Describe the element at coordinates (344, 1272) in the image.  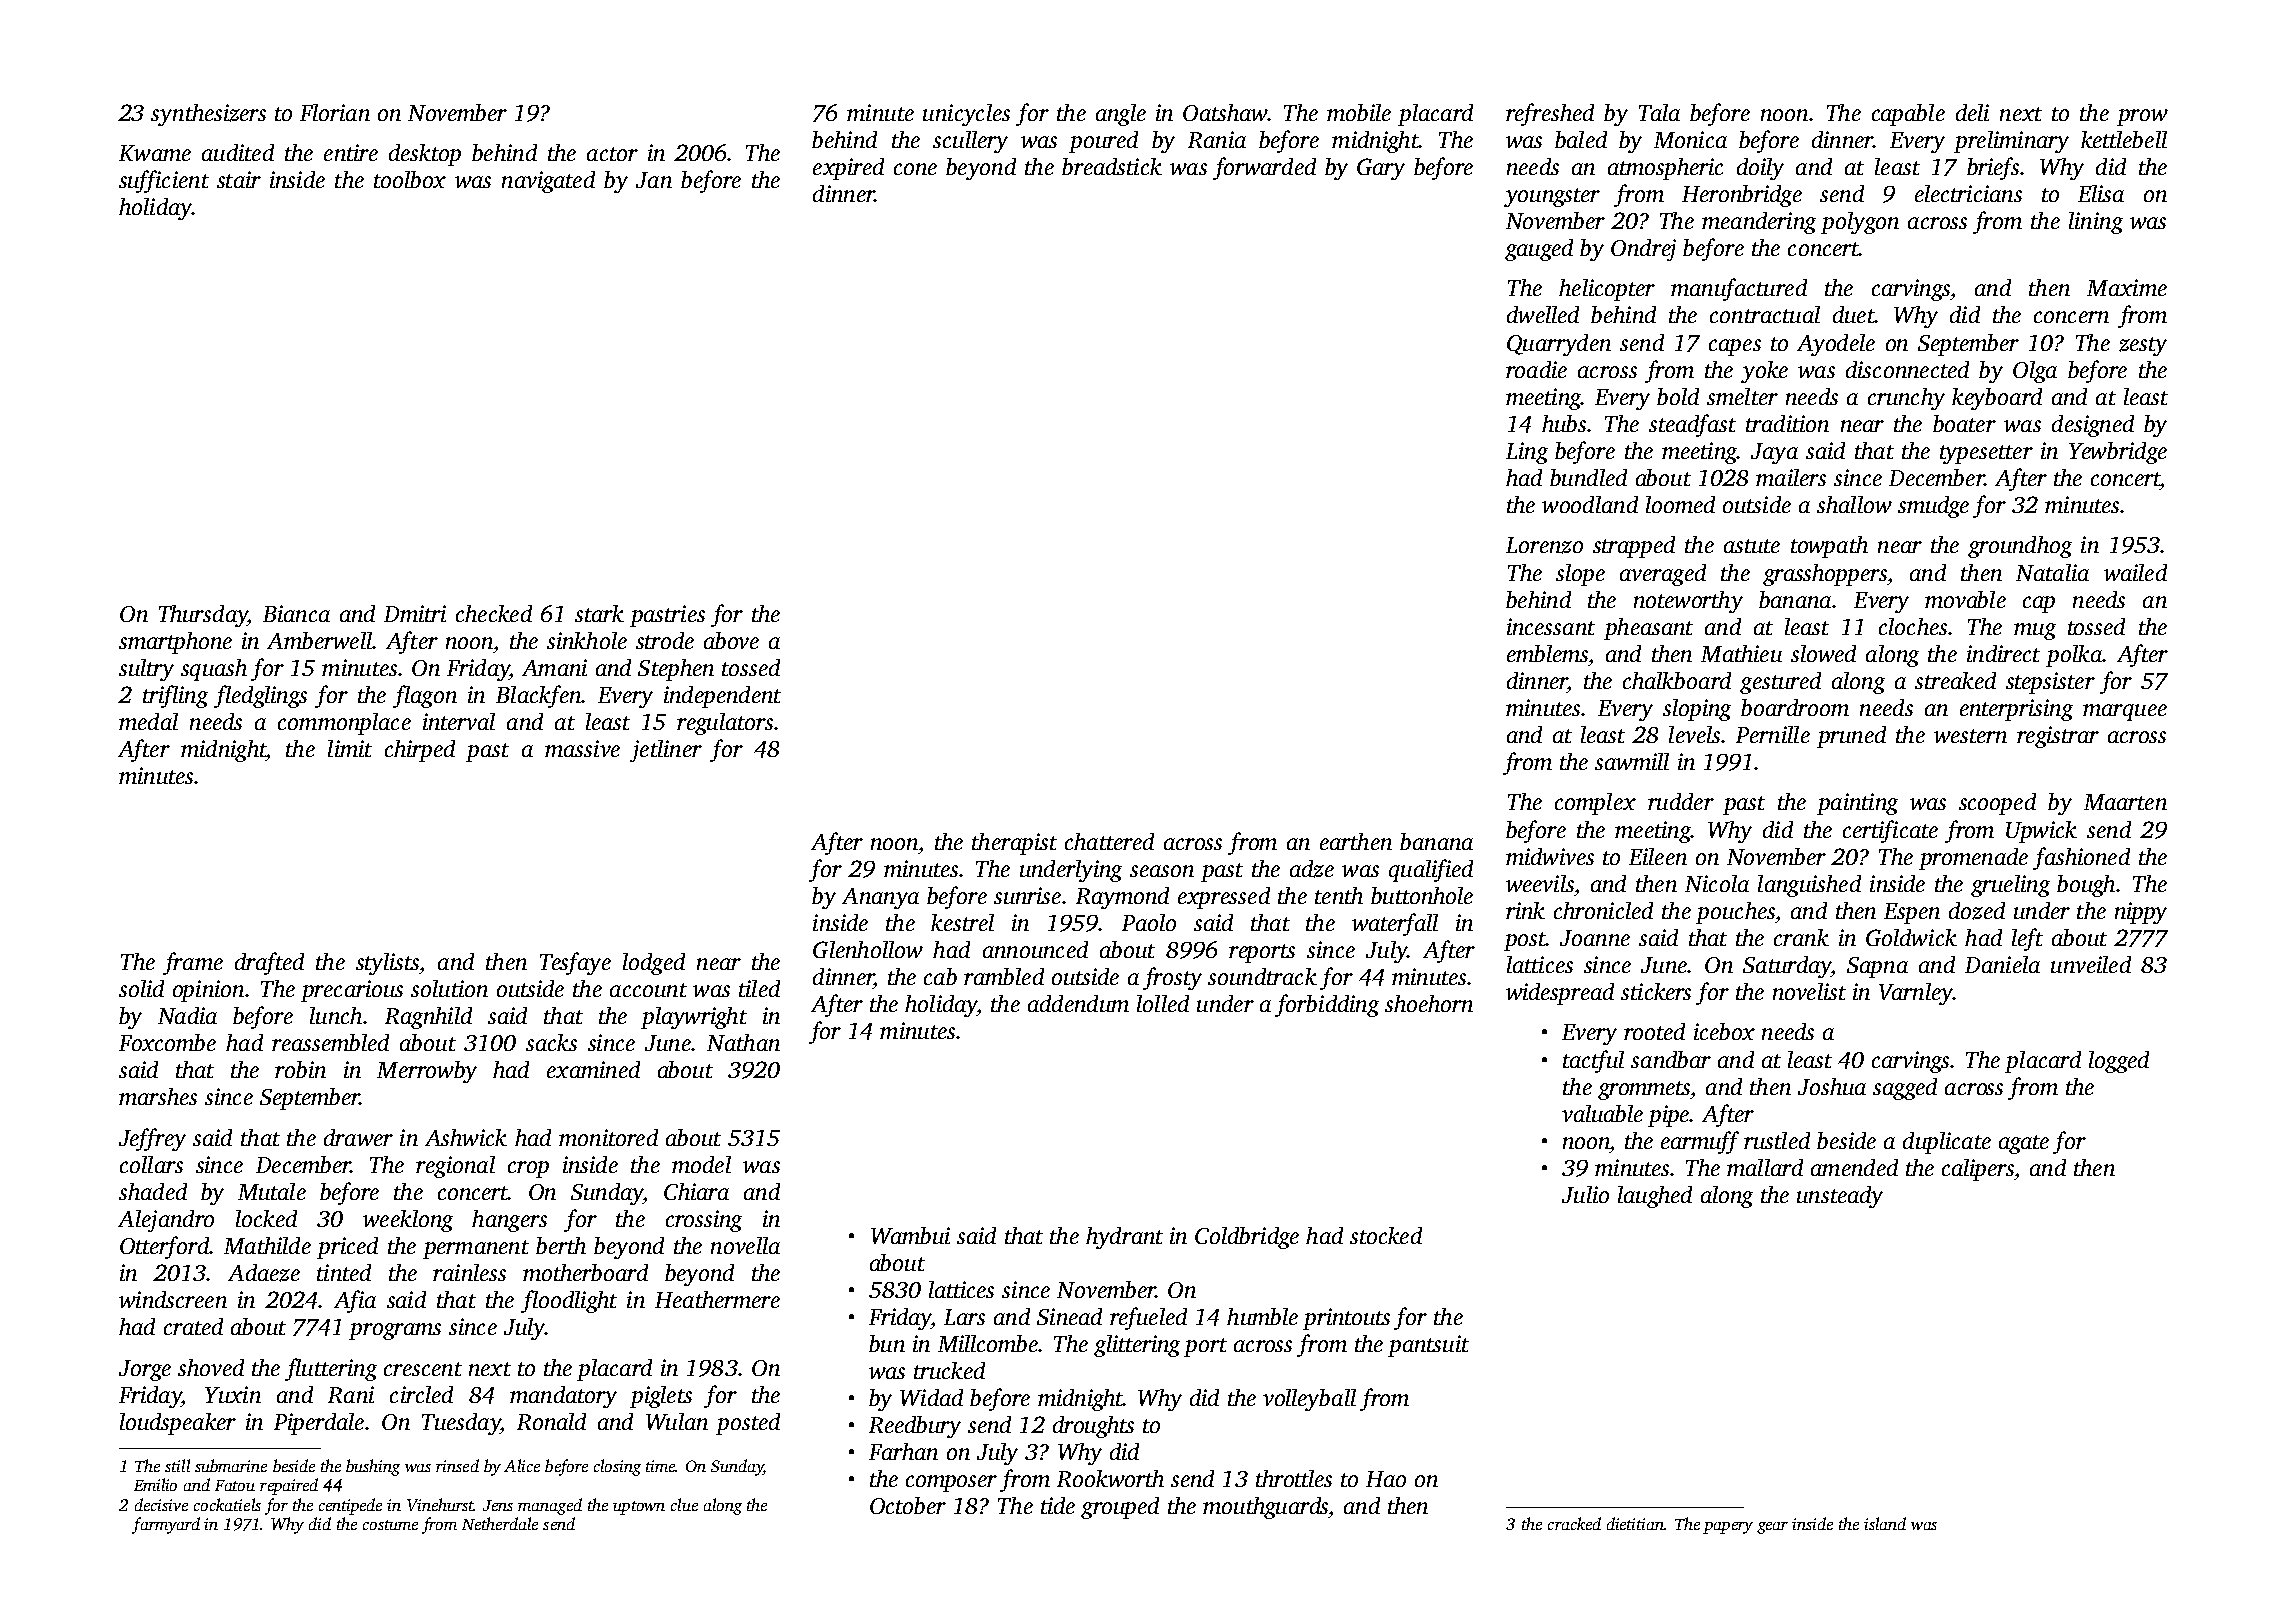
I see `tinted` at that location.
